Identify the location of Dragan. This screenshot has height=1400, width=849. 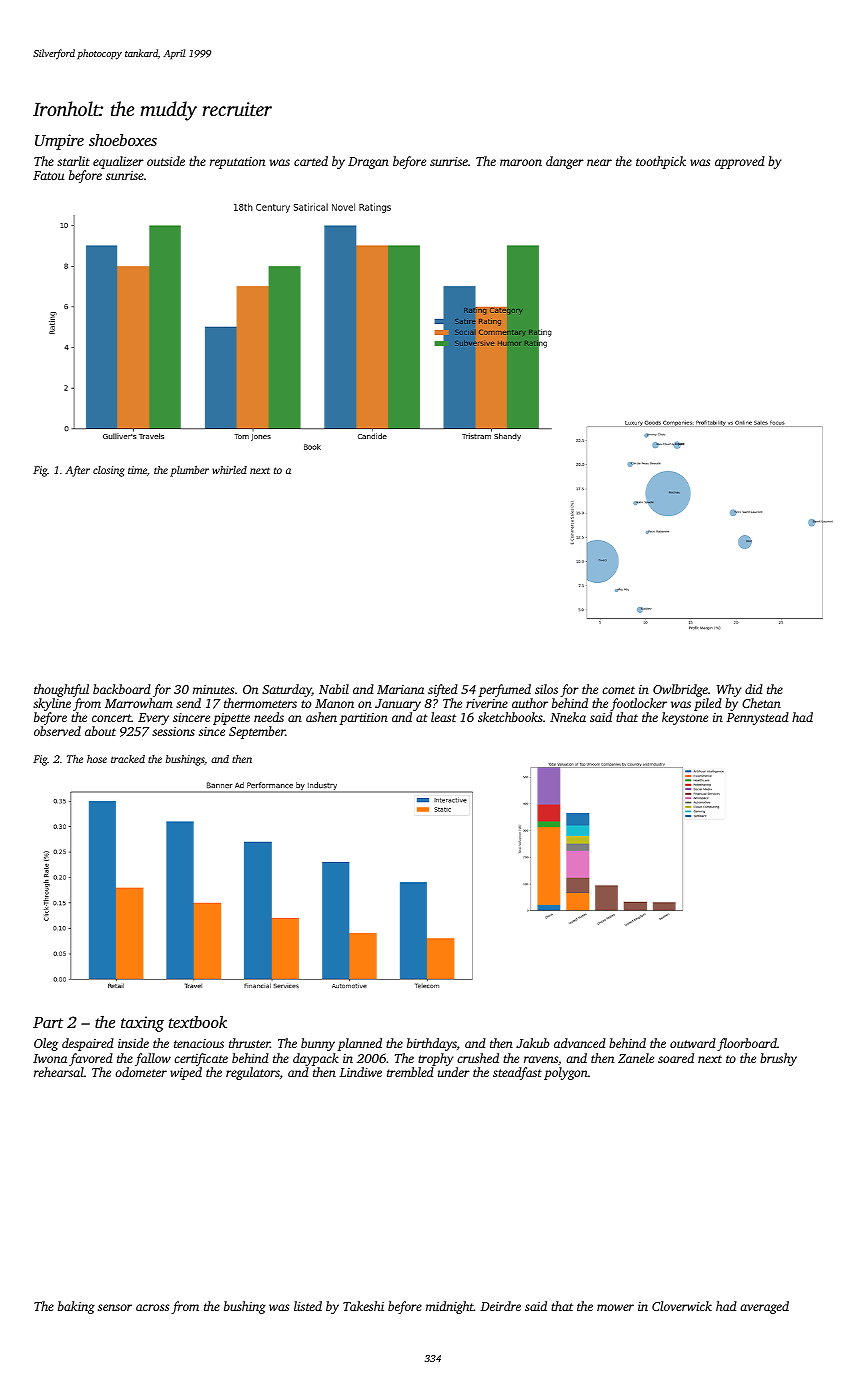
(368, 163).
